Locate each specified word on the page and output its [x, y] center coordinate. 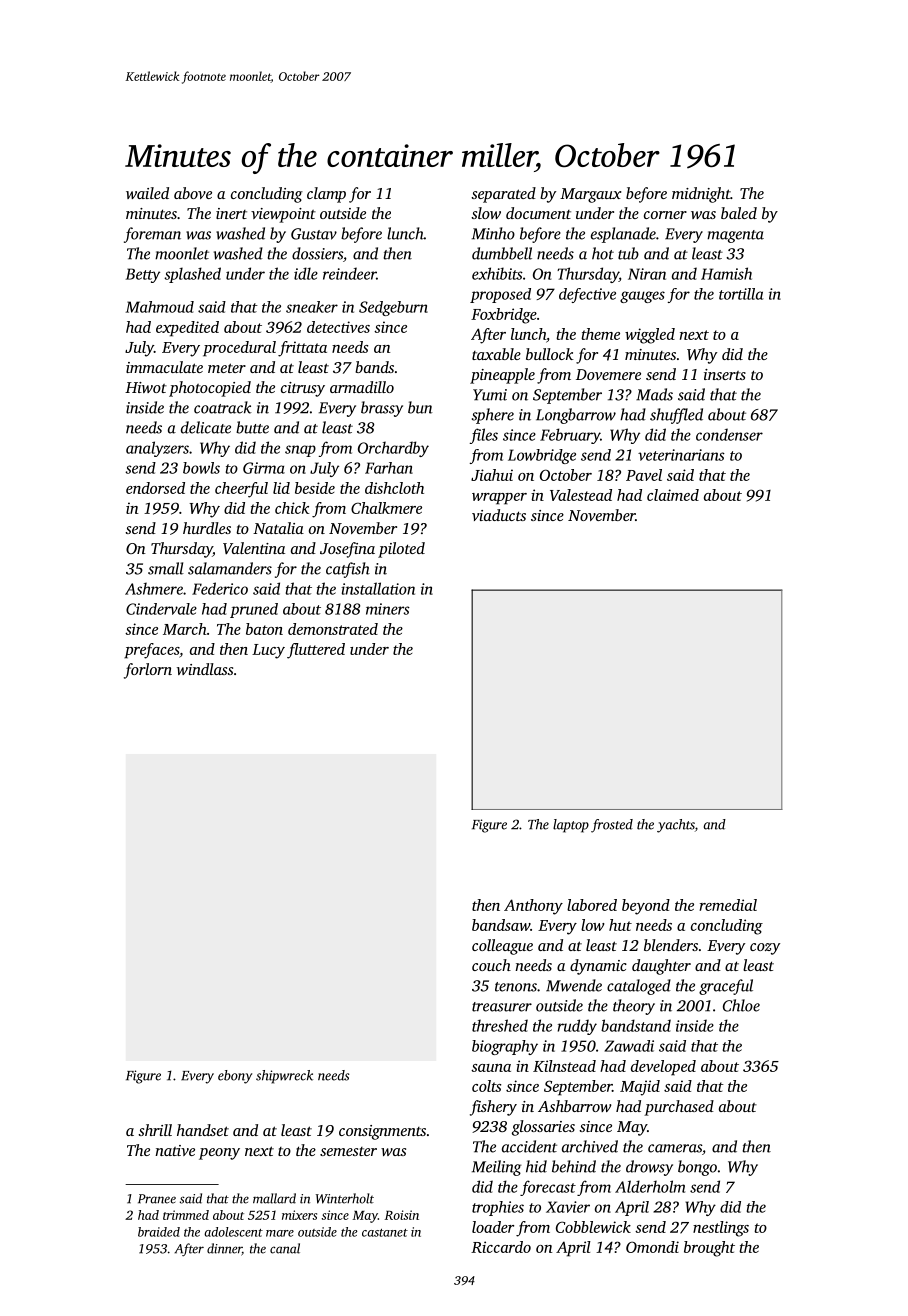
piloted [401, 550]
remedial [728, 905]
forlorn [148, 671]
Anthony [533, 907]
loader [493, 1227]
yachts [676, 826]
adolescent [233, 1232]
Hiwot [146, 387]
